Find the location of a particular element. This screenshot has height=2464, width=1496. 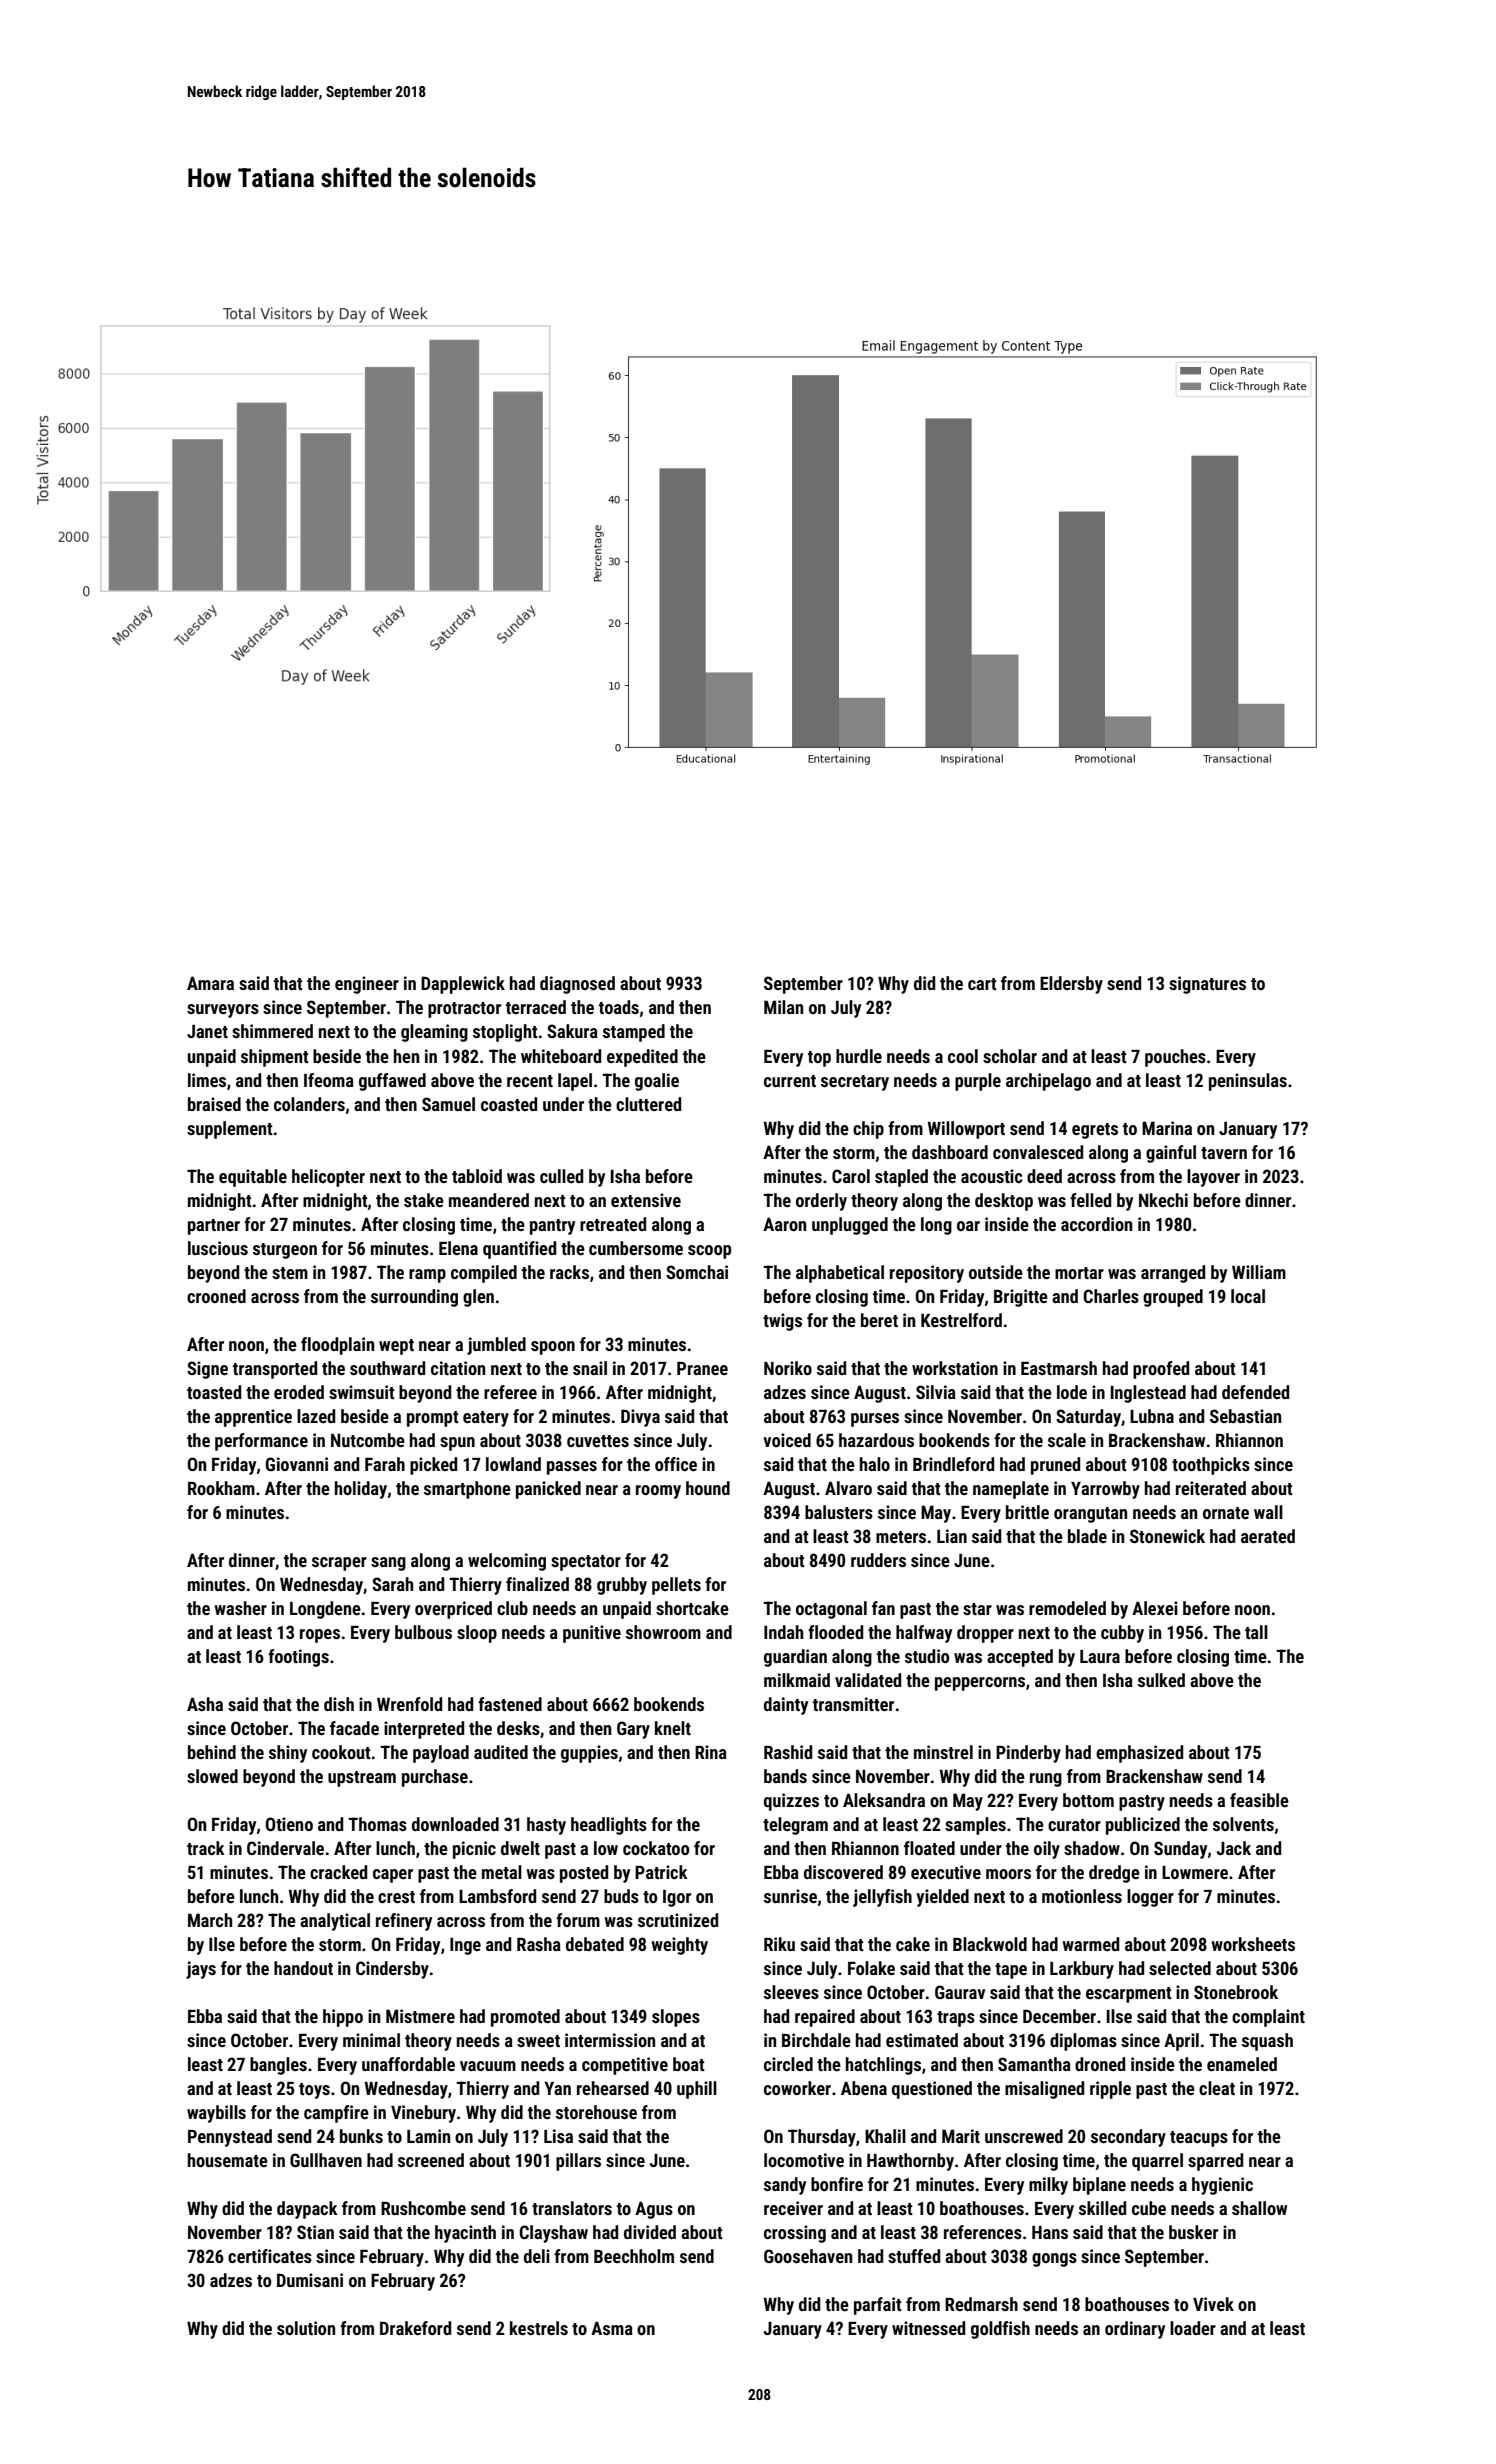

Somchai is located at coordinates (697, 1272).
